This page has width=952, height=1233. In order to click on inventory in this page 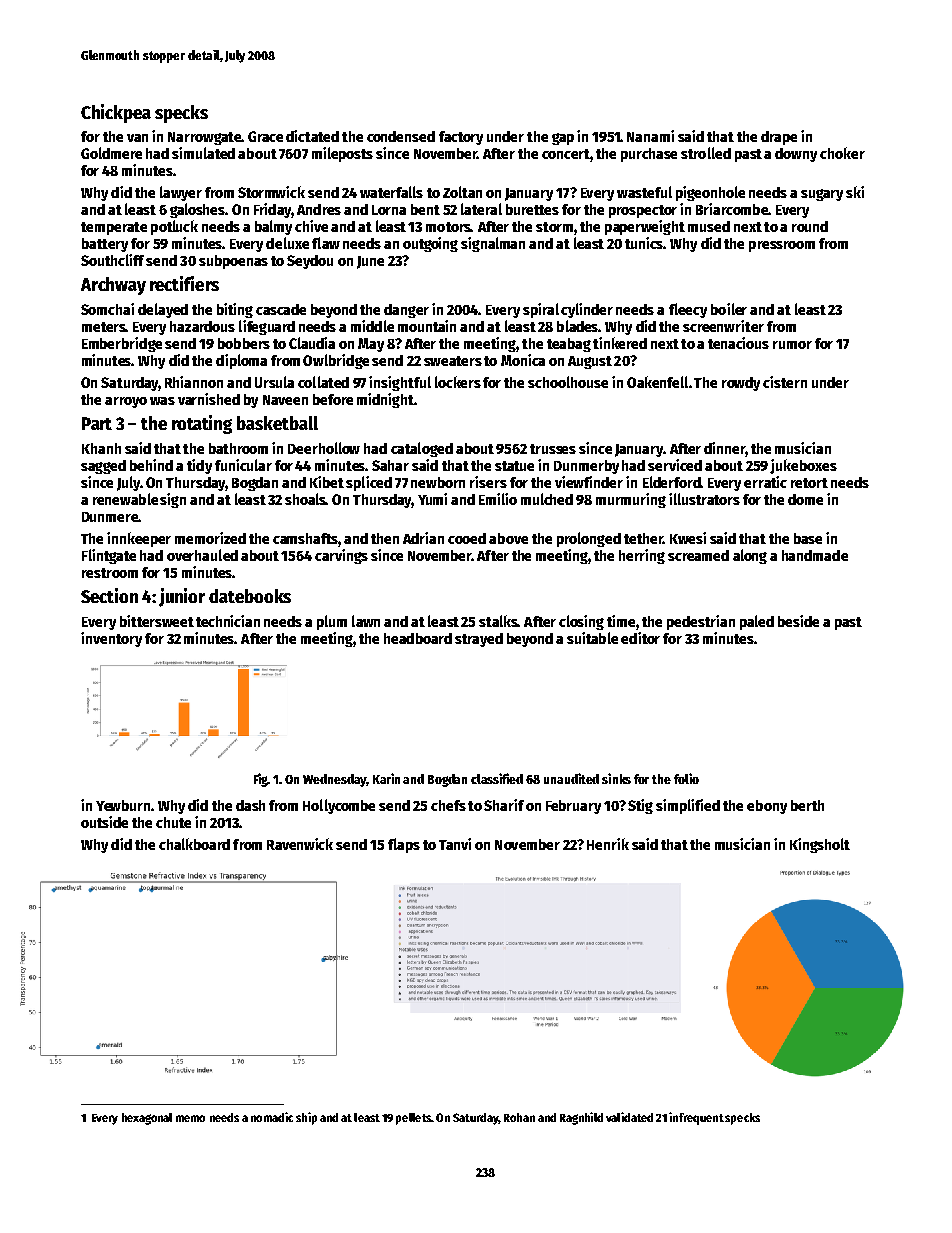, I will do `click(111, 639)`.
